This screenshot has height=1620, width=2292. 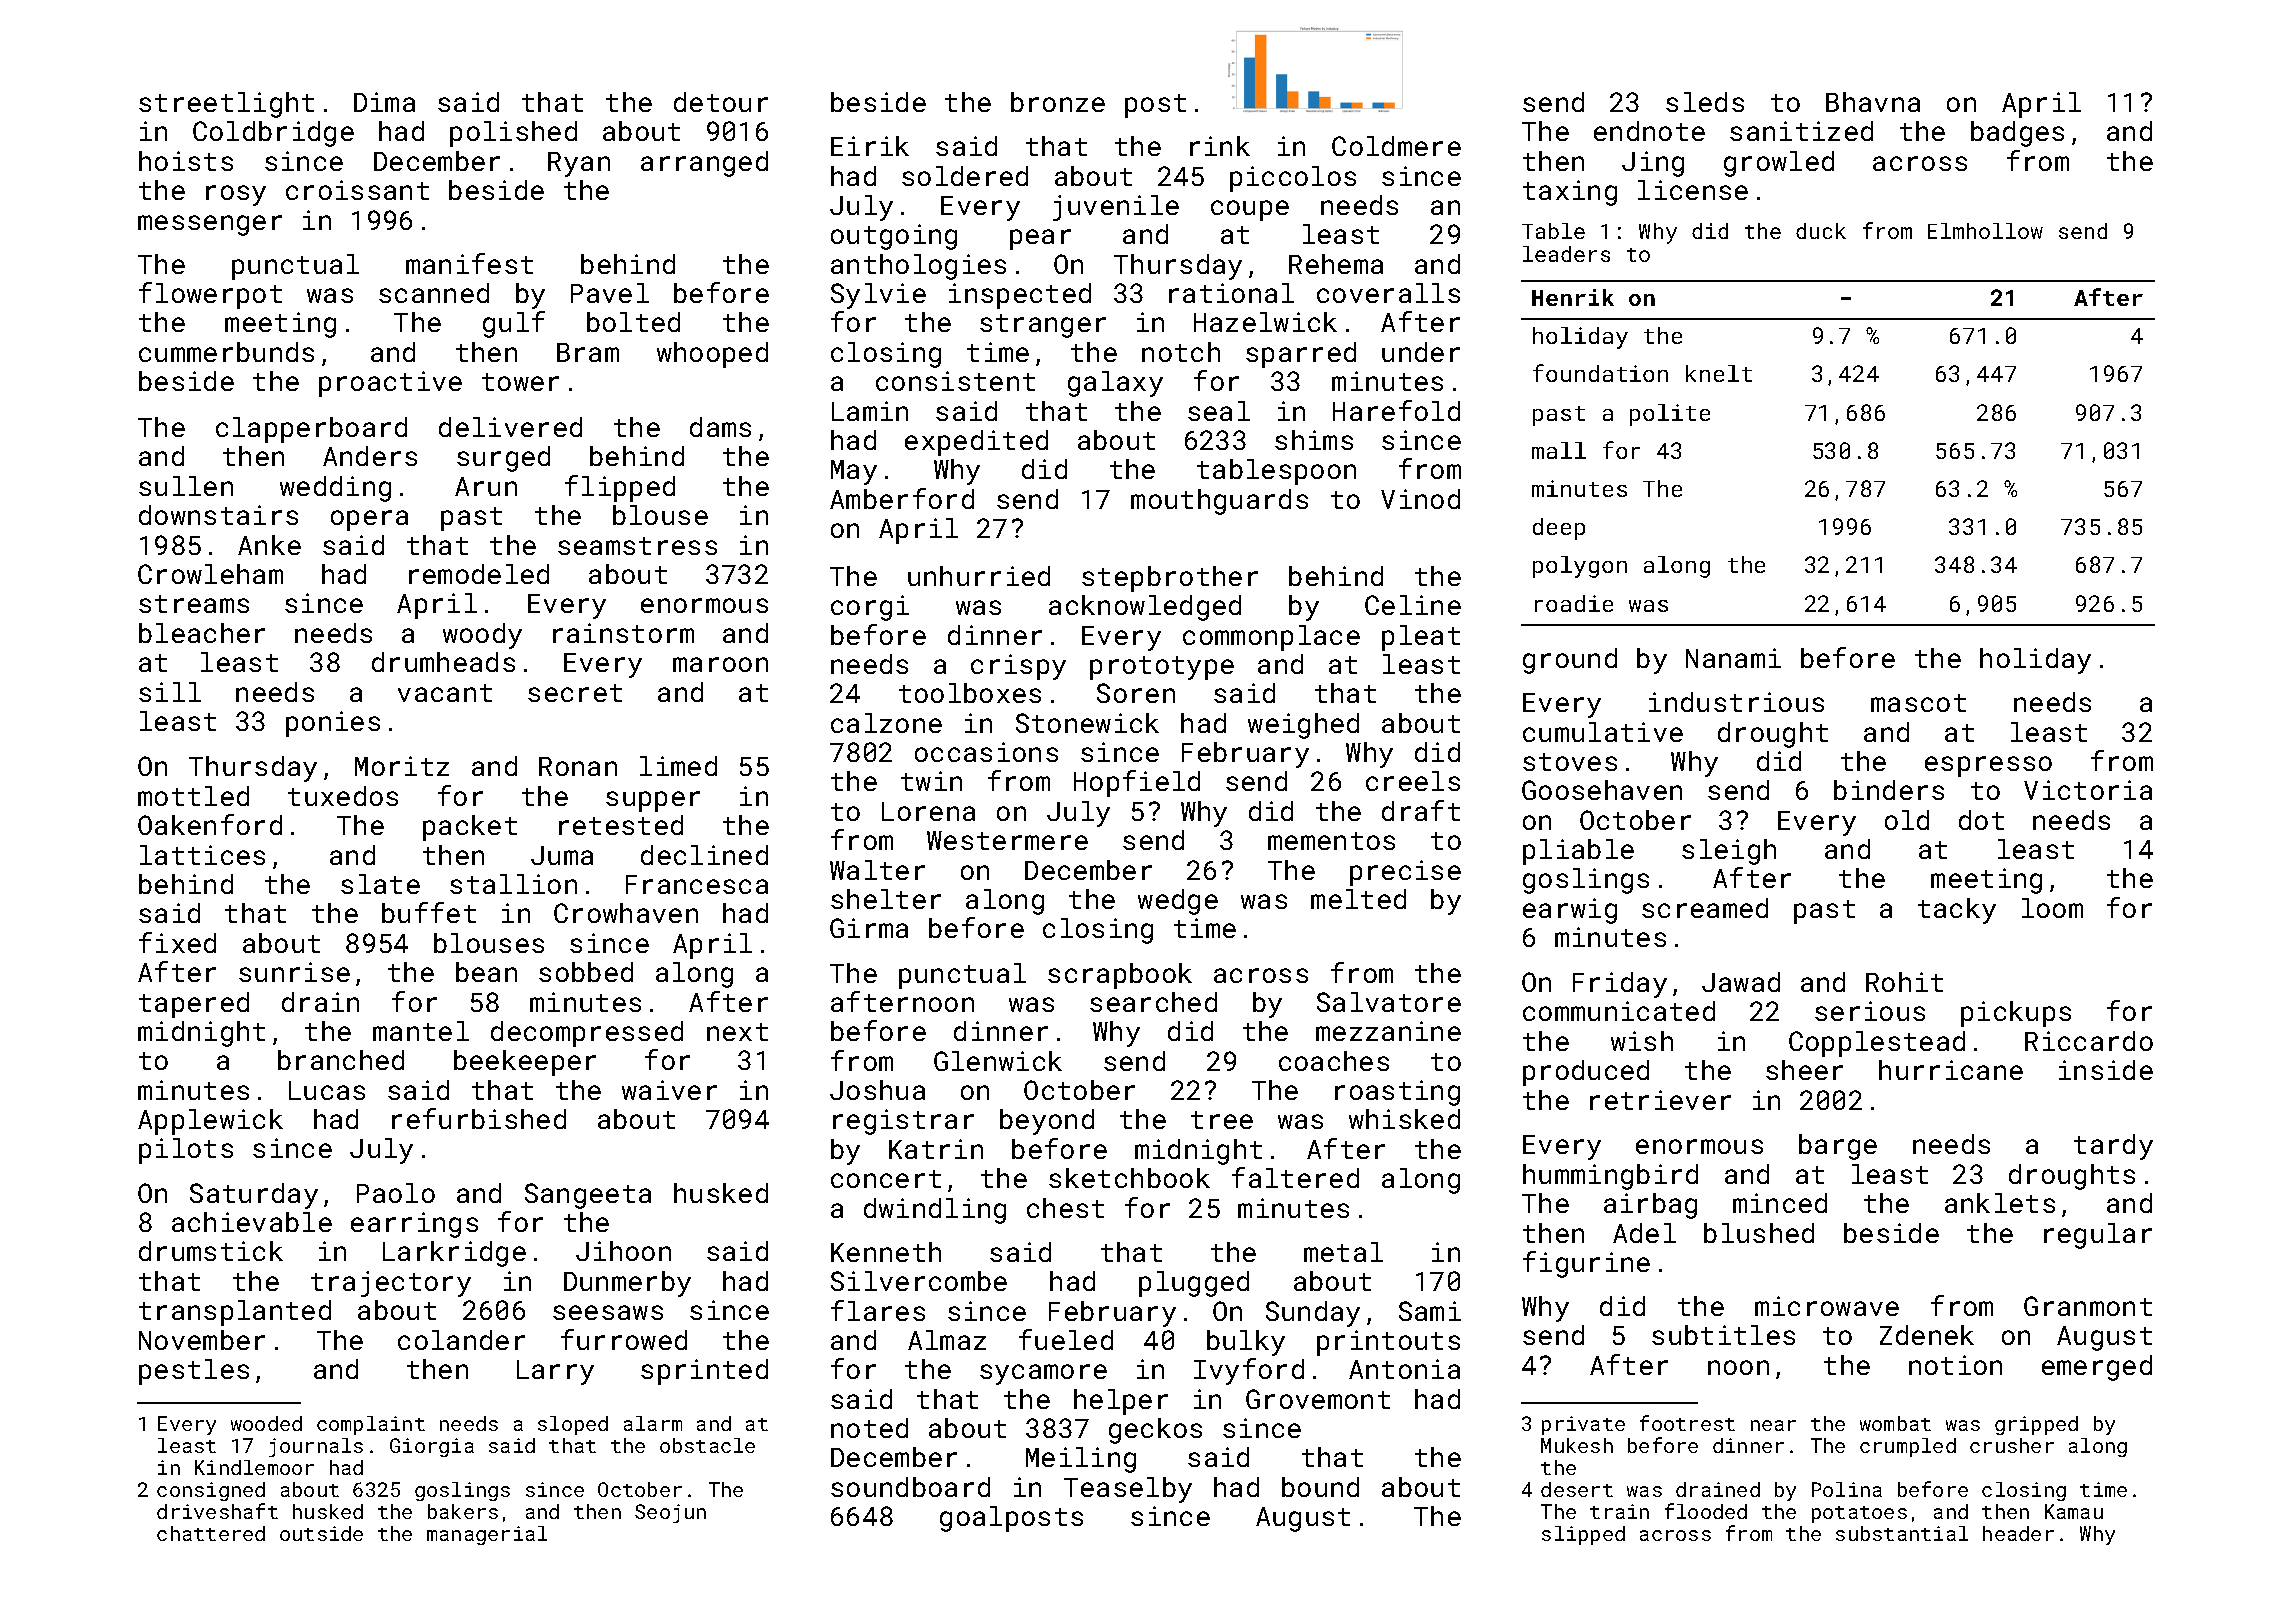 What do you see at coordinates (670, 1513) in the screenshot?
I see `Seojun` at bounding box center [670, 1513].
